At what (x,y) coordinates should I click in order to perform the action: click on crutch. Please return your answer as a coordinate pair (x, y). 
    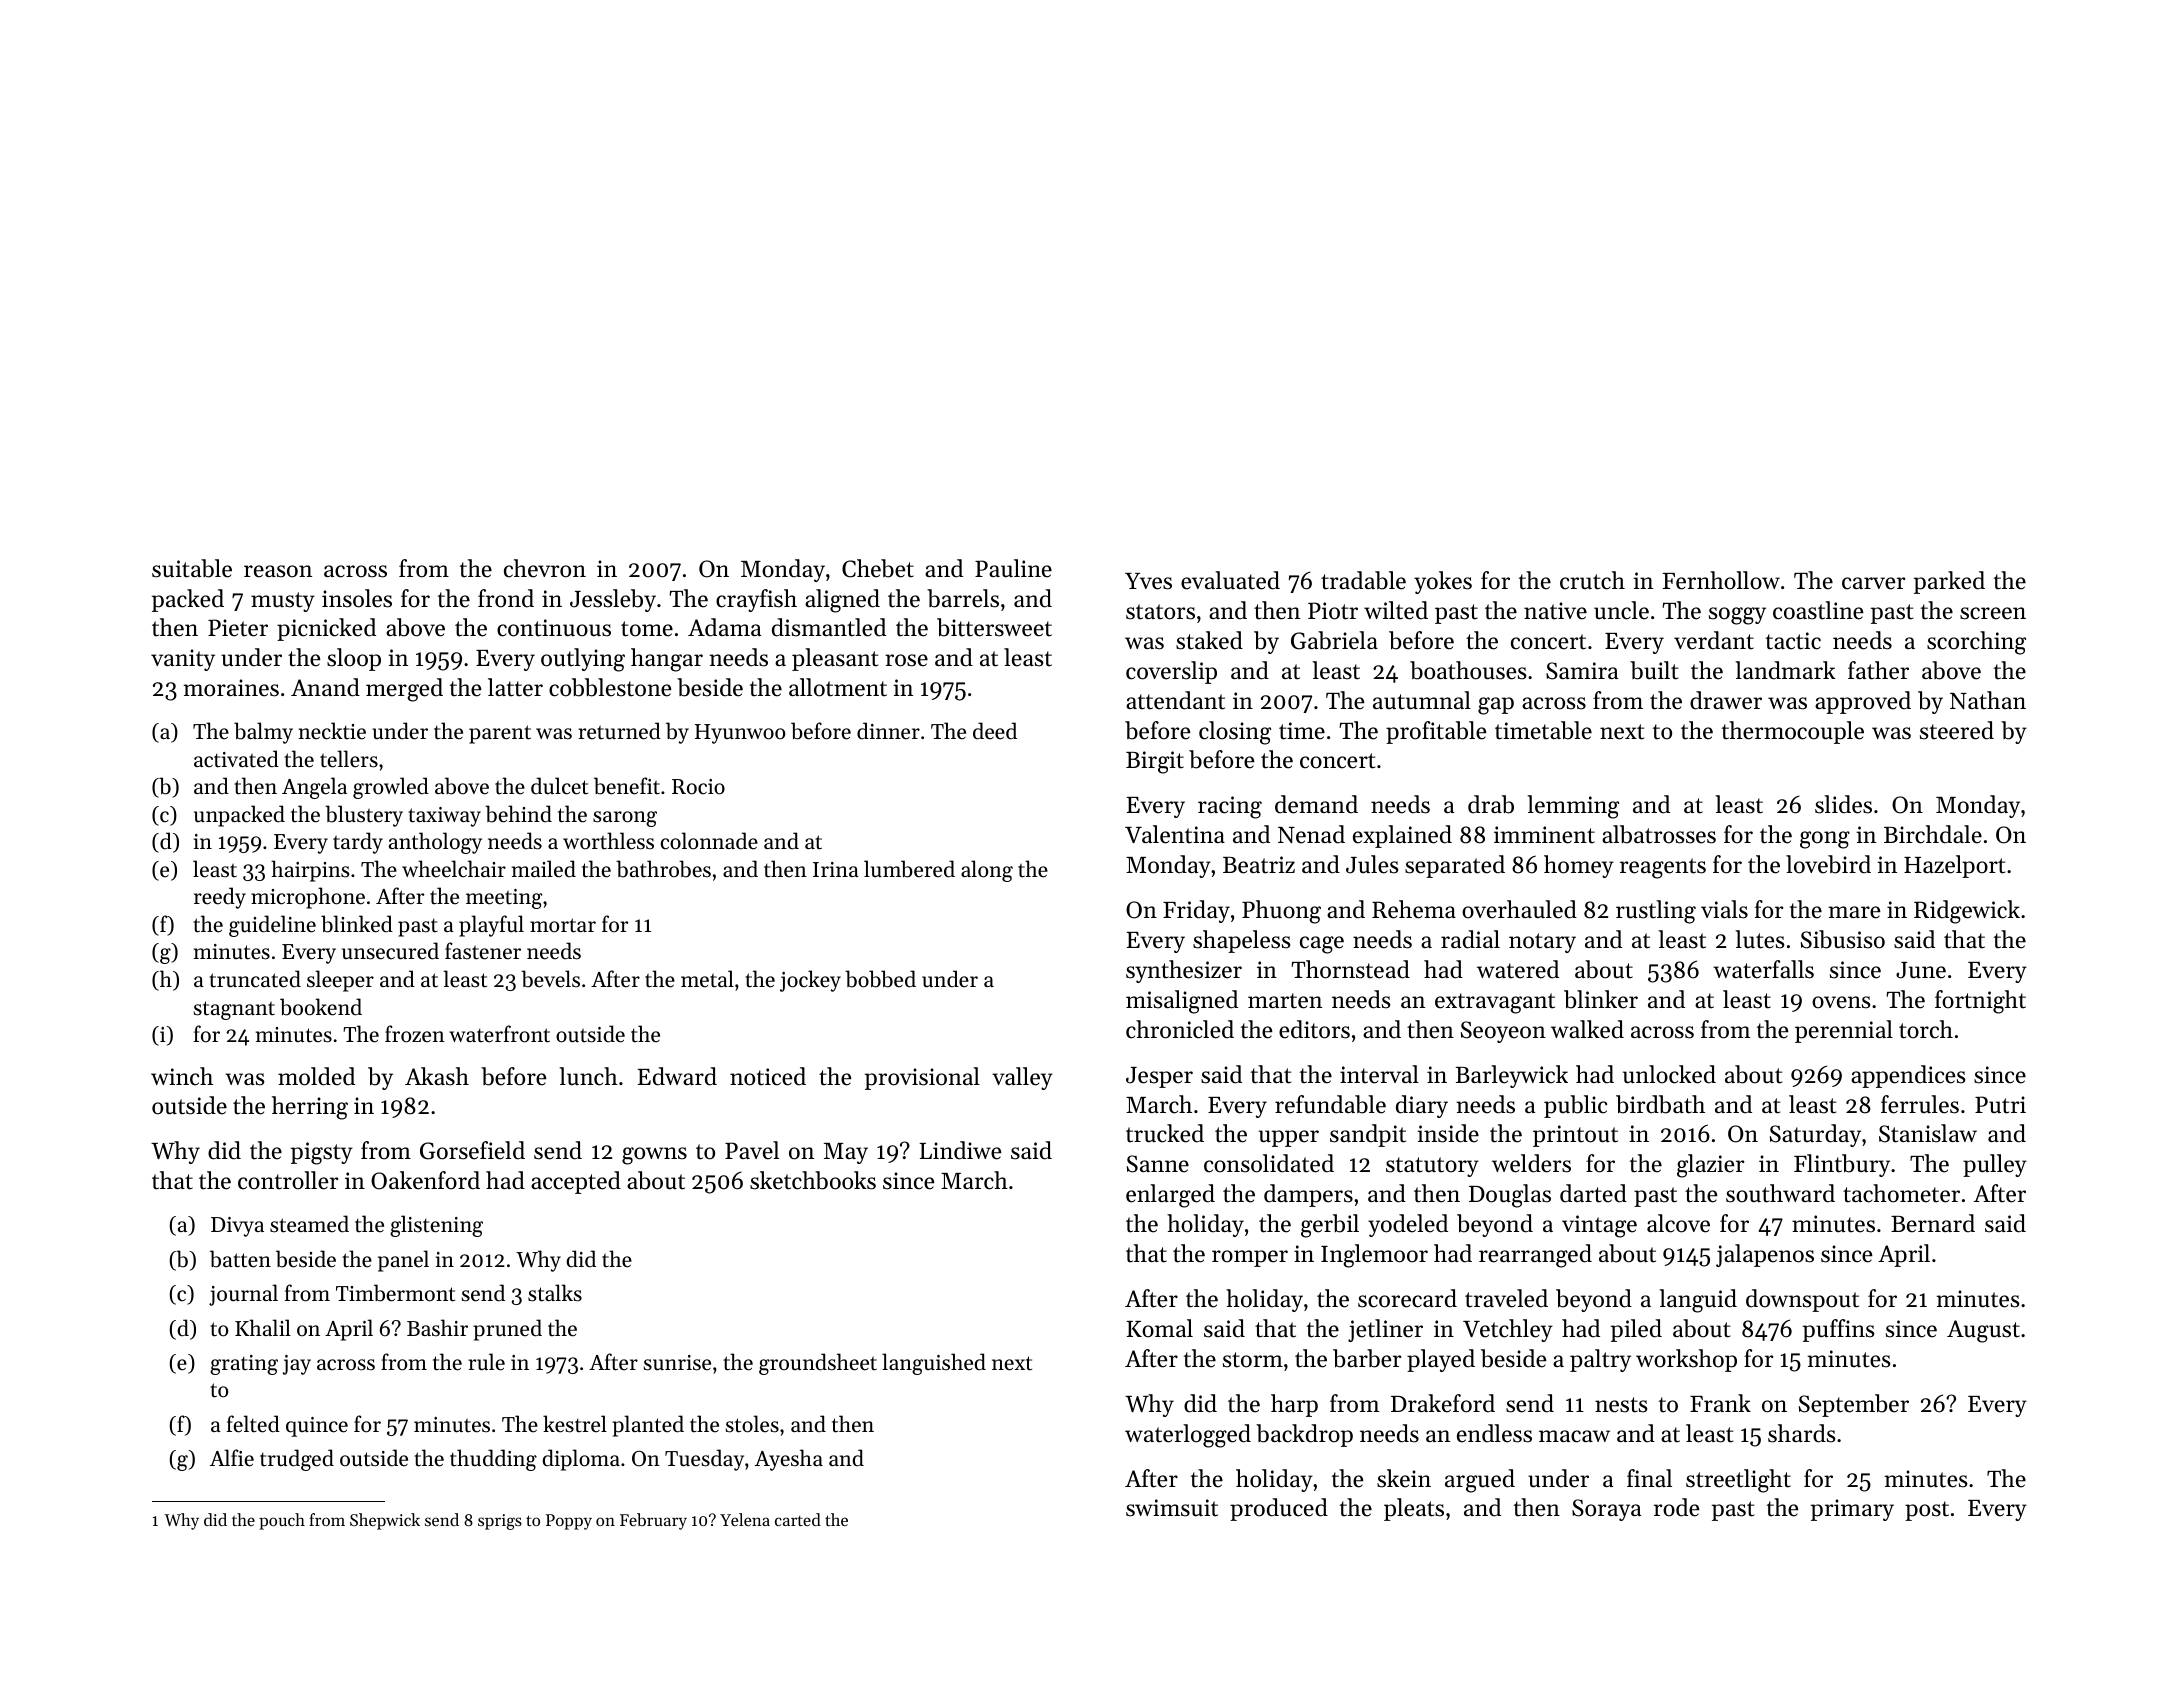
    Looking at the image, I should click on (1592, 580).
